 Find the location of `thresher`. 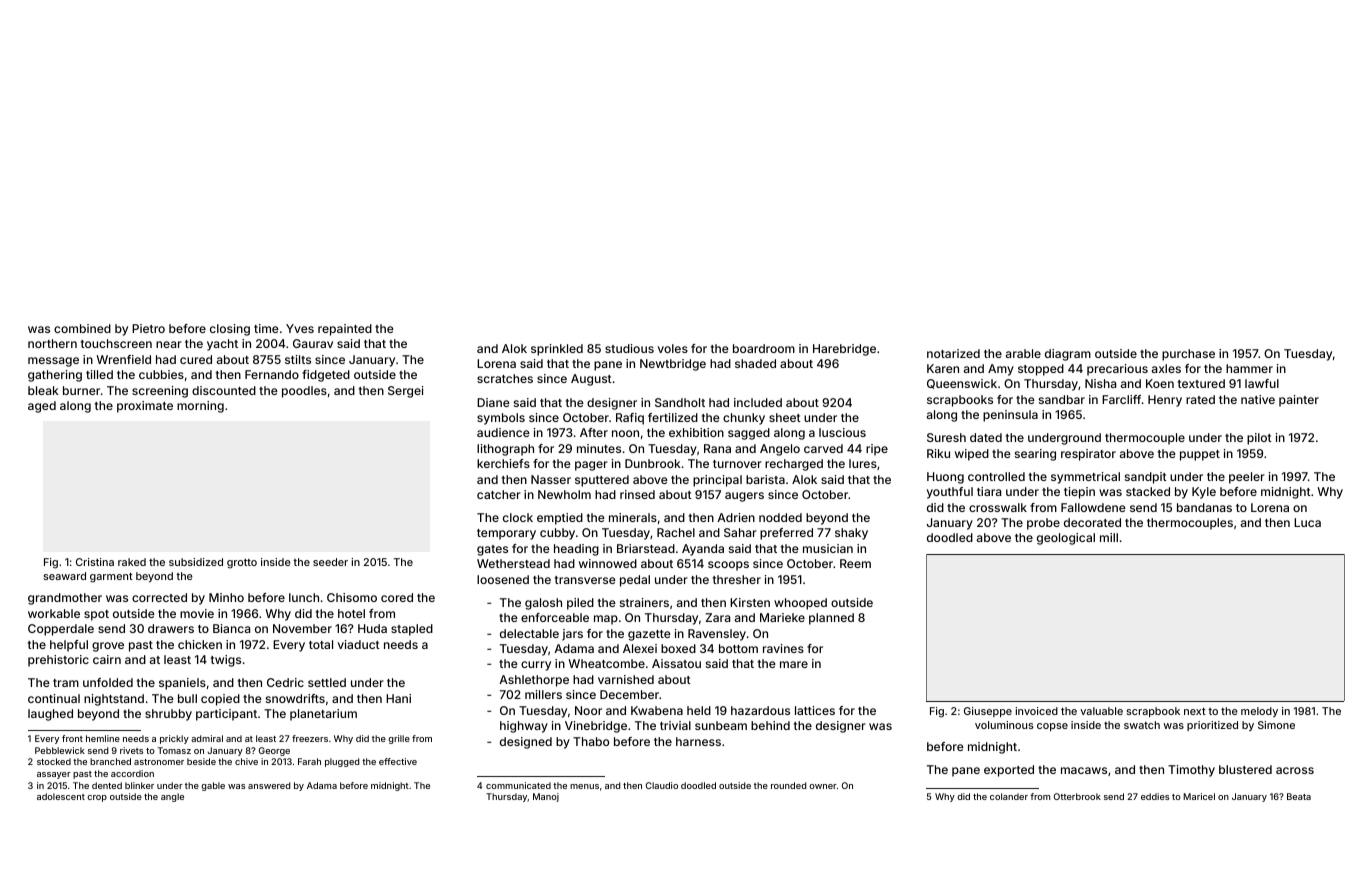

thresher is located at coordinates (737, 579).
